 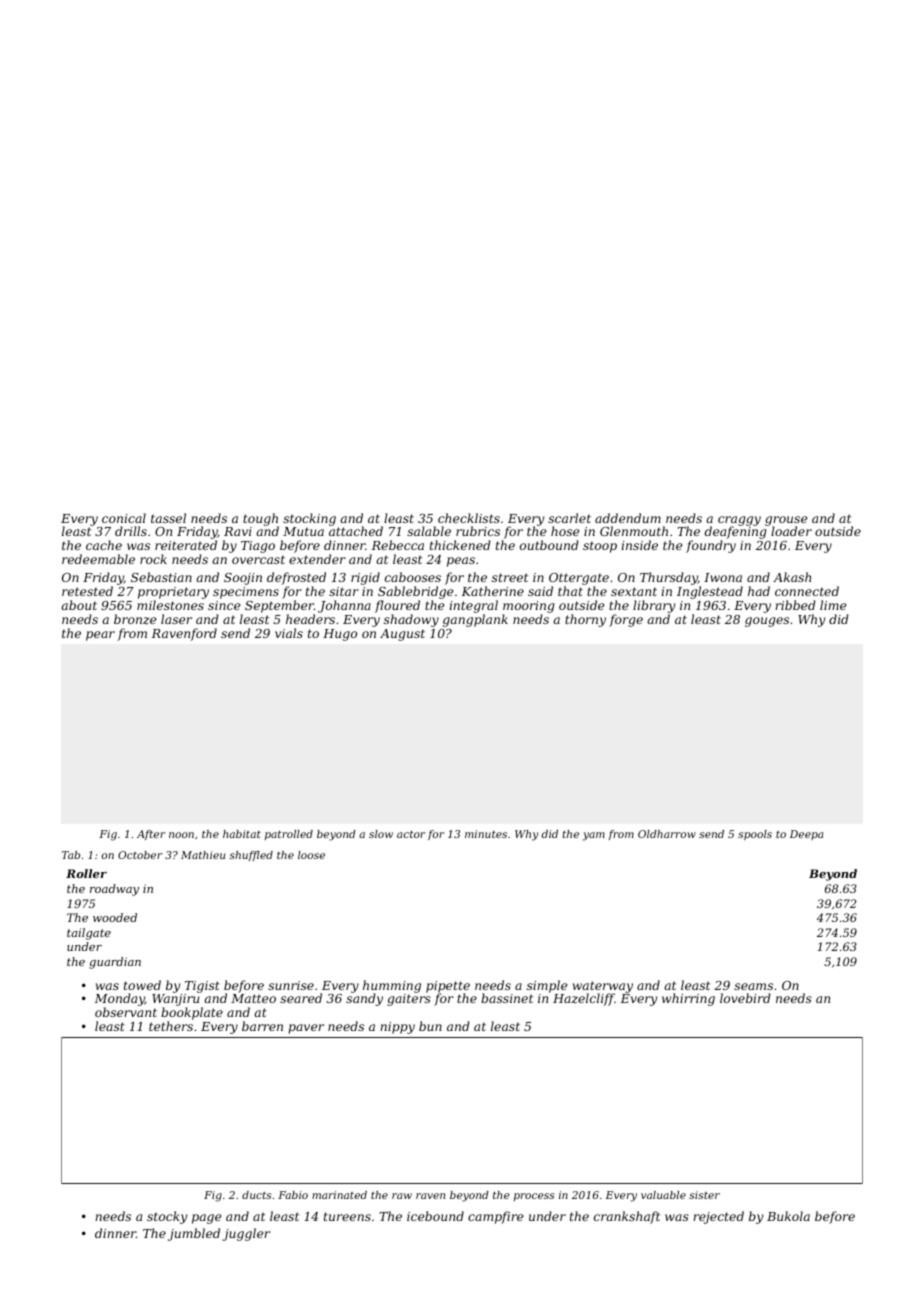 What do you see at coordinates (115, 917) in the screenshot?
I see `wooded` at bounding box center [115, 917].
